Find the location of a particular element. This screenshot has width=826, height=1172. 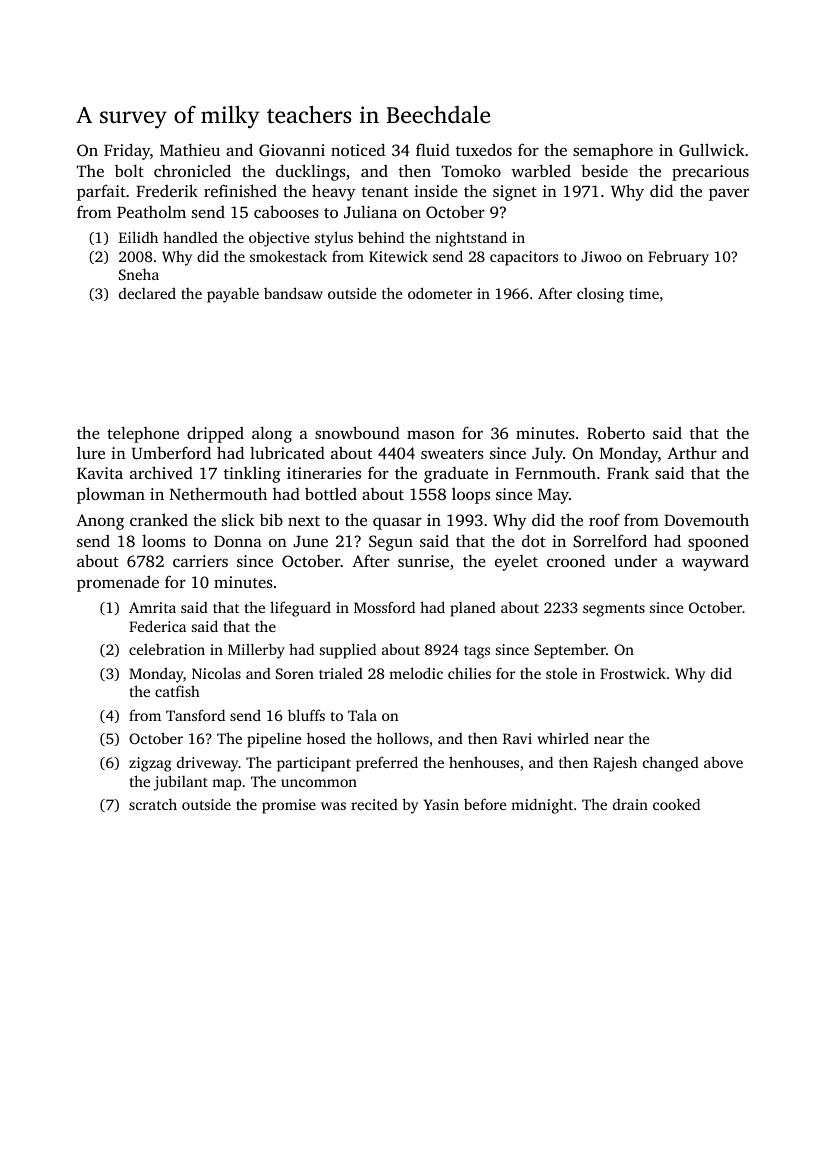

telephone is located at coordinates (143, 434).
